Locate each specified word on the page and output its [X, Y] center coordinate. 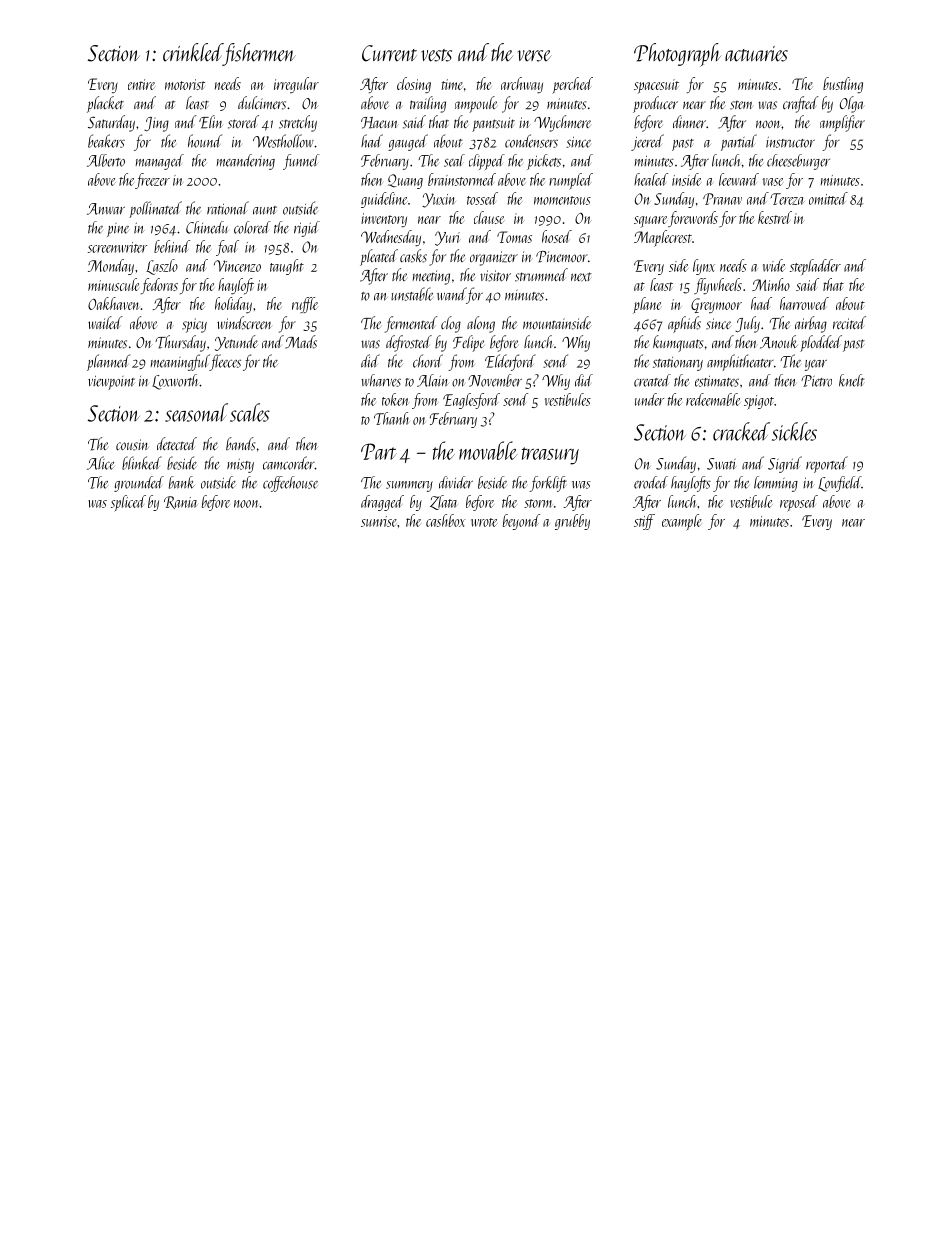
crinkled [193, 52]
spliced [128, 503]
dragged [382, 503]
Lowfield [840, 484]
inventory [384, 220]
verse [534, 56]
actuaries [756, 54]
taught [287, 267]
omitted [828, 198]
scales [250, 412]
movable [488, 450]
